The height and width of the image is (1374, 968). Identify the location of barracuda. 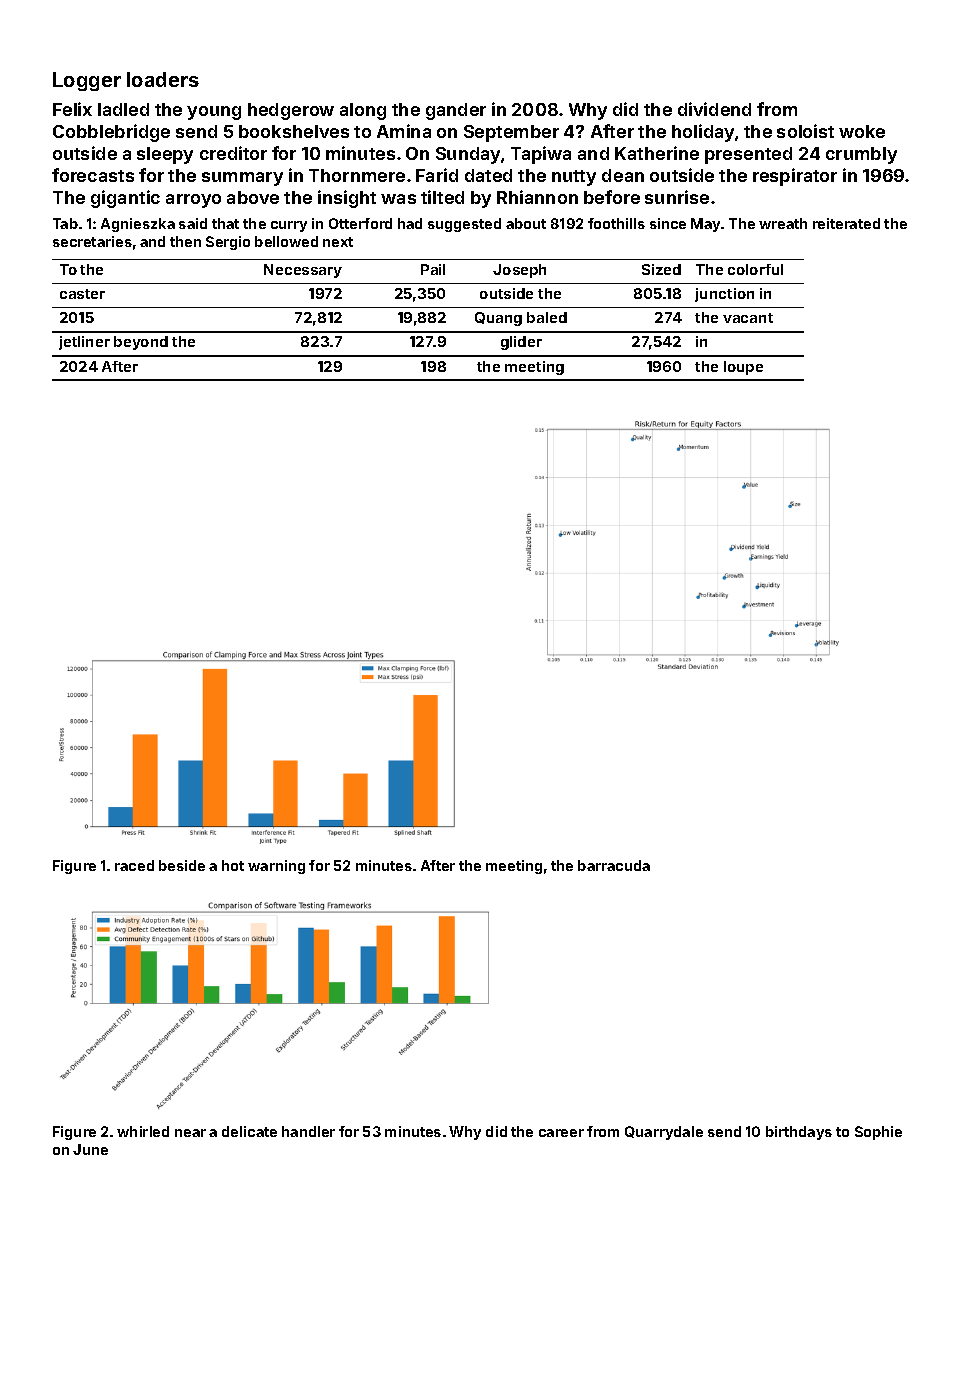
(614, 865).
